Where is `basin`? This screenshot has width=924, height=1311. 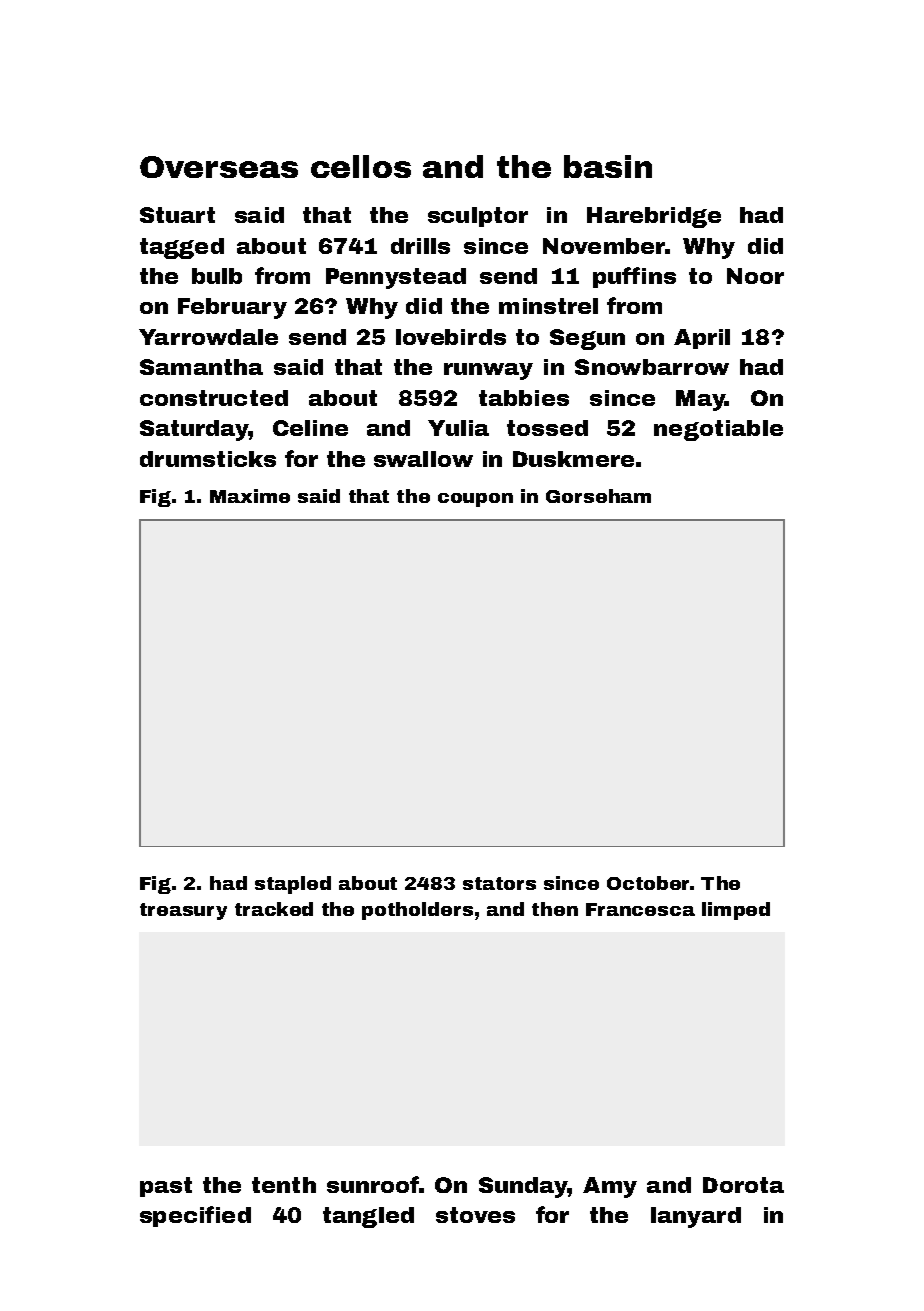 basin is located at coordinates (608, 166).
